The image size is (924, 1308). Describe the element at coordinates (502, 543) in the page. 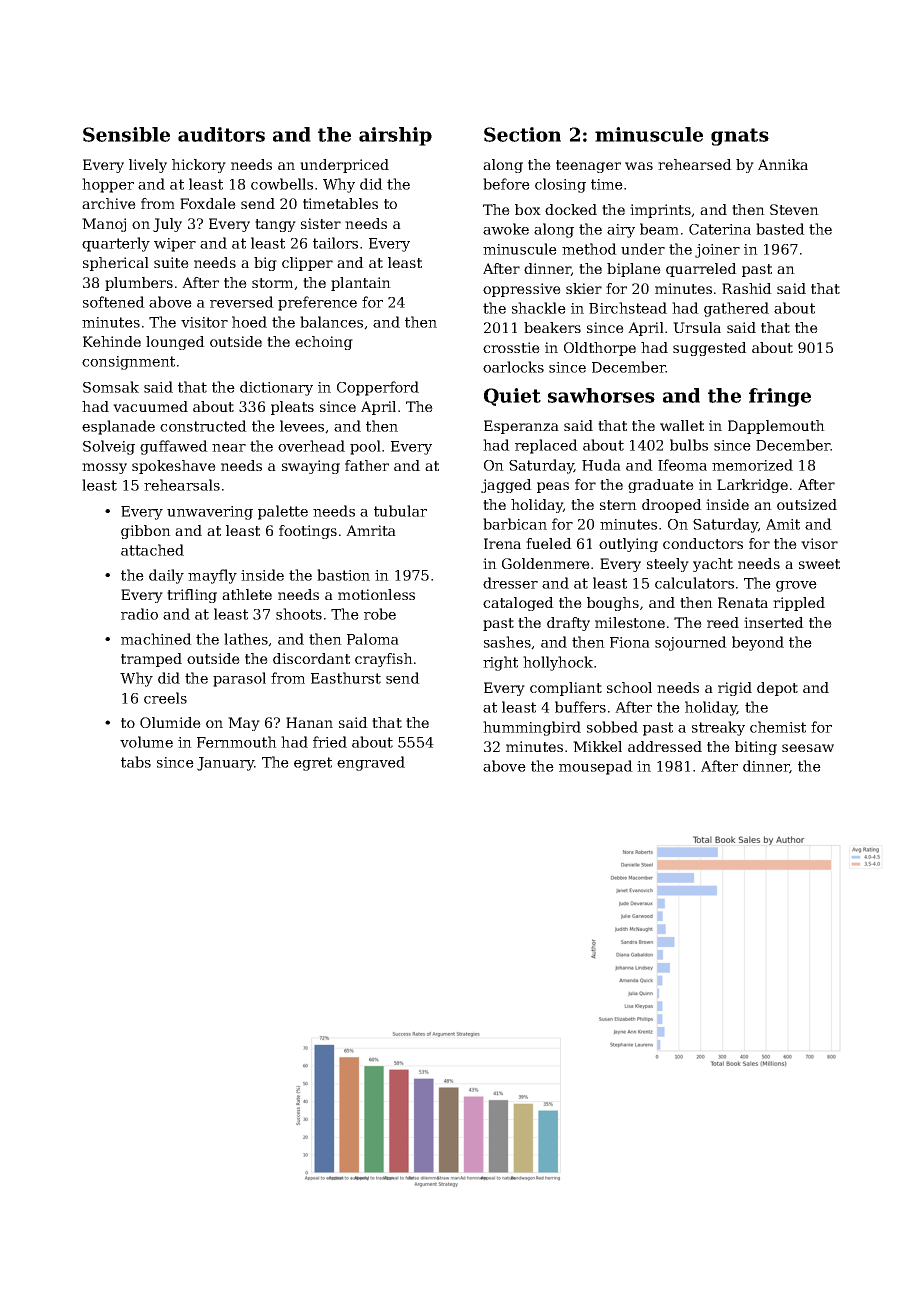

I see `Irena` at that location.
